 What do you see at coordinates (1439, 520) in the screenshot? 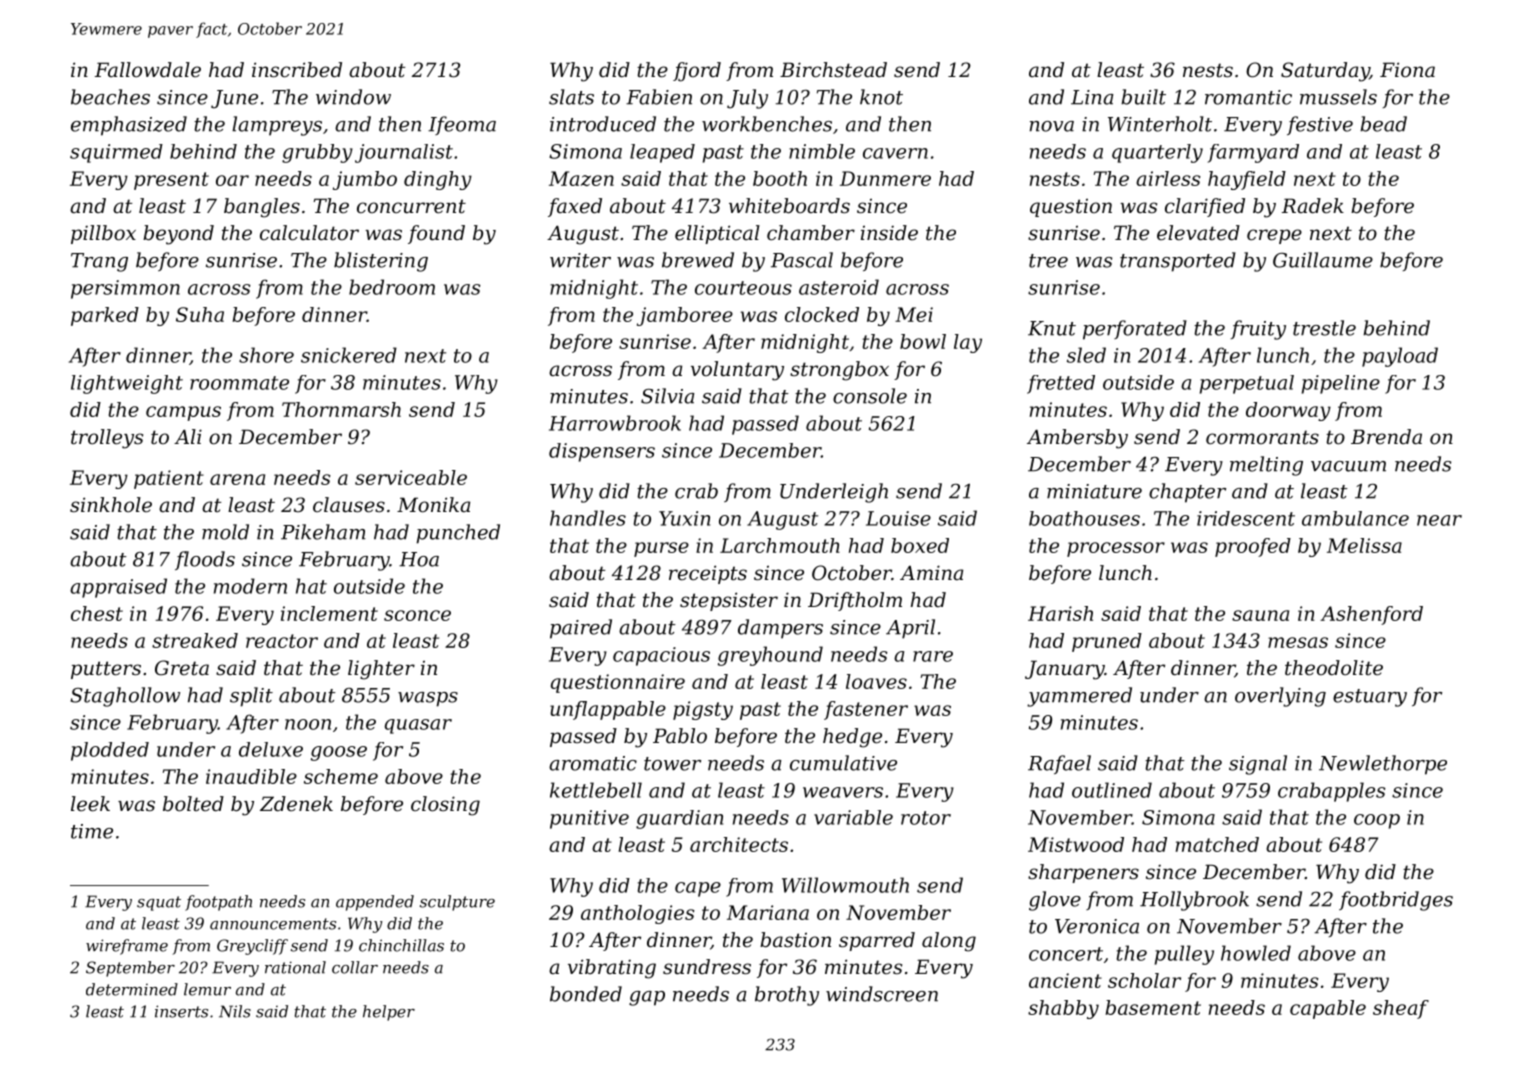
I see `near` at bounding box center [1439, 520].
